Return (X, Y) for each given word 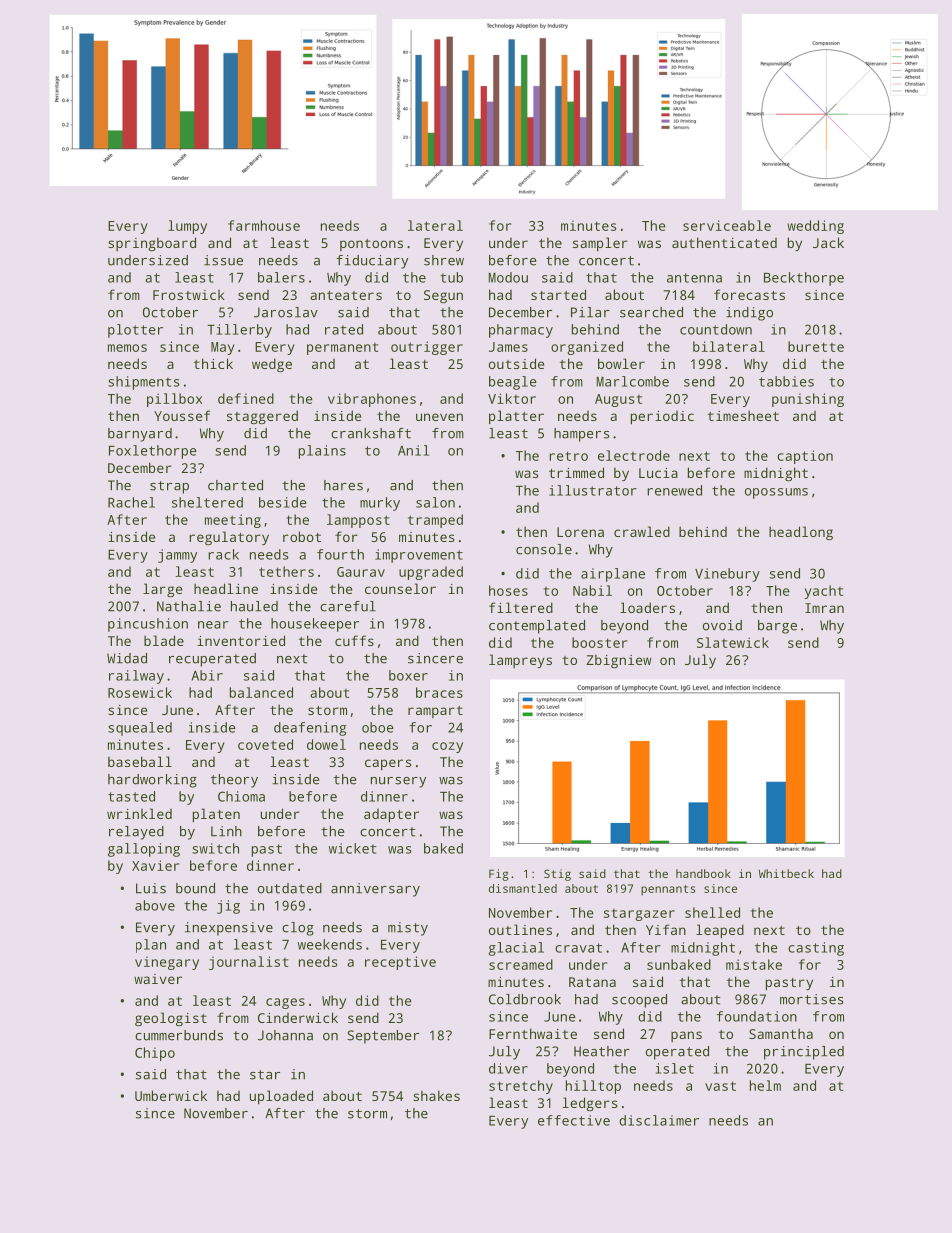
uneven (439, 417)
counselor (400, 588)
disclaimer (659, 1120)
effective (574, 1120)
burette (816, 346)
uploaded (281, 1097)
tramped (435, 521)
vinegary (167, 963)
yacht (823, 592)
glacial (516, 949)
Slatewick (733, 642)
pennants (668, 890)
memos (127, 348)
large (162, 590)
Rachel (131, 502)
